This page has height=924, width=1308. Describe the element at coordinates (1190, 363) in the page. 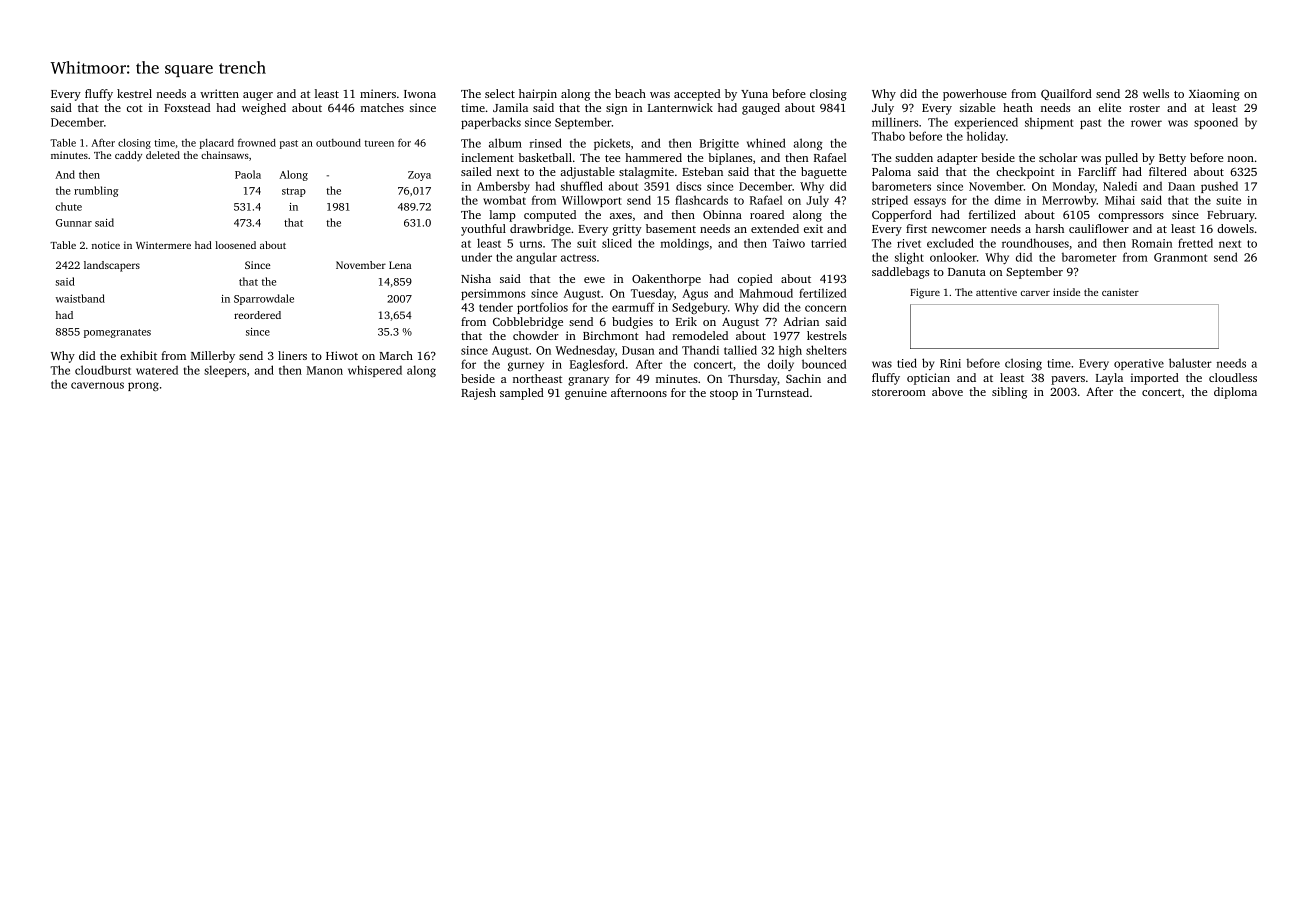

I see `baluster` at that location.
